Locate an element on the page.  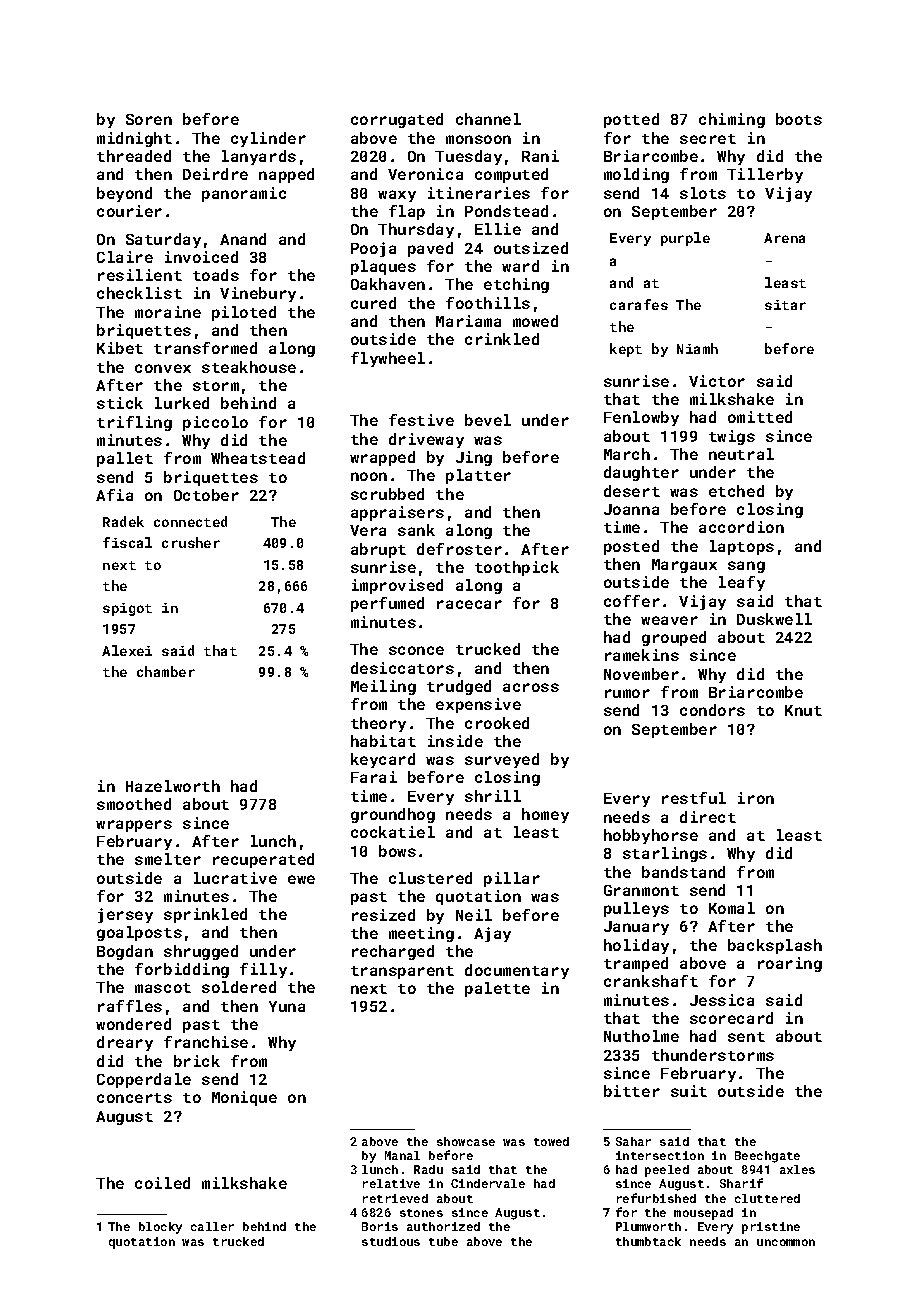
thumbtack is located at coordinates (648, 1241).
